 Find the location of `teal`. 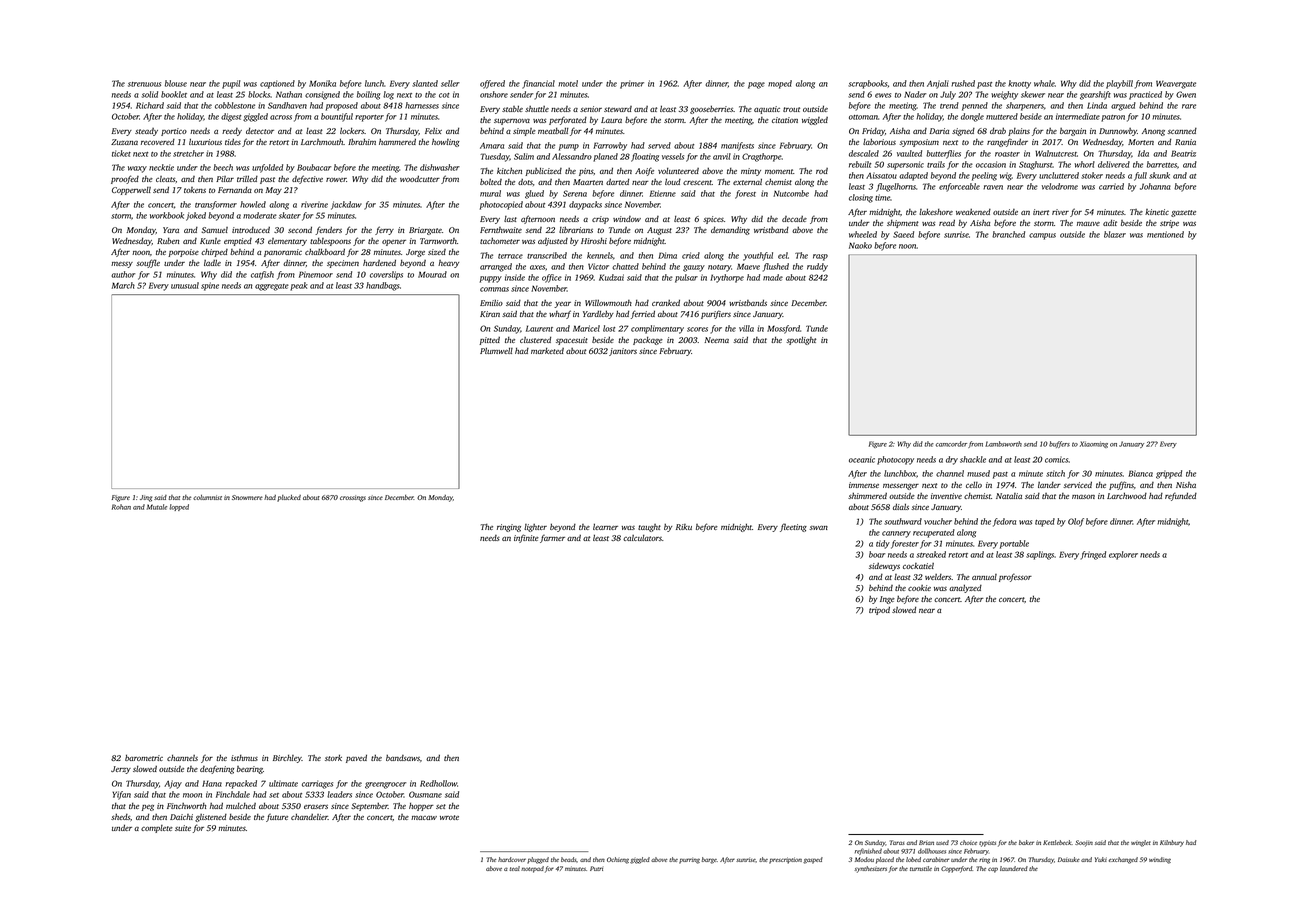

teal is located at coordinates (515, 868).
